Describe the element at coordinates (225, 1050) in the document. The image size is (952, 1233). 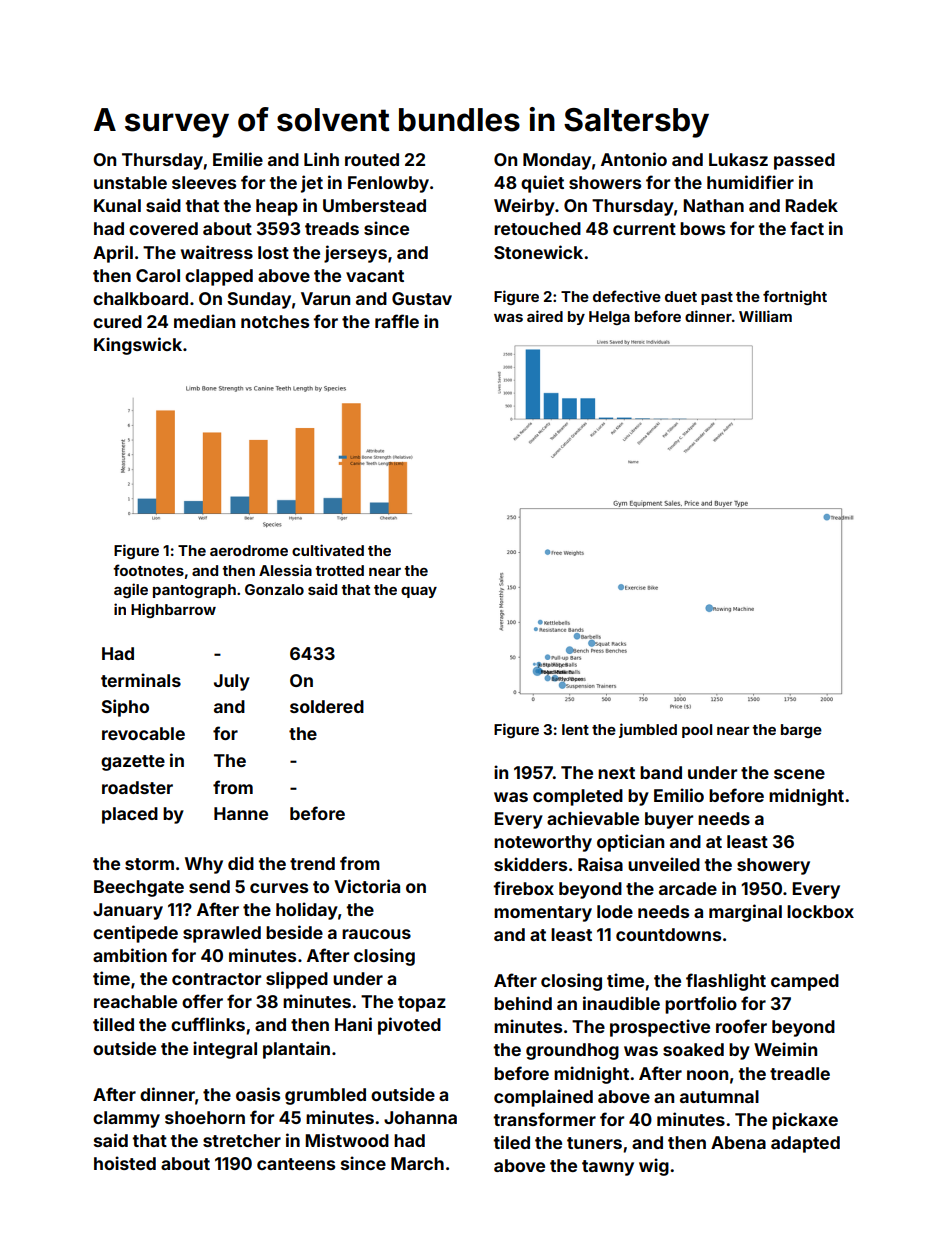
I see `integral` at that location.
